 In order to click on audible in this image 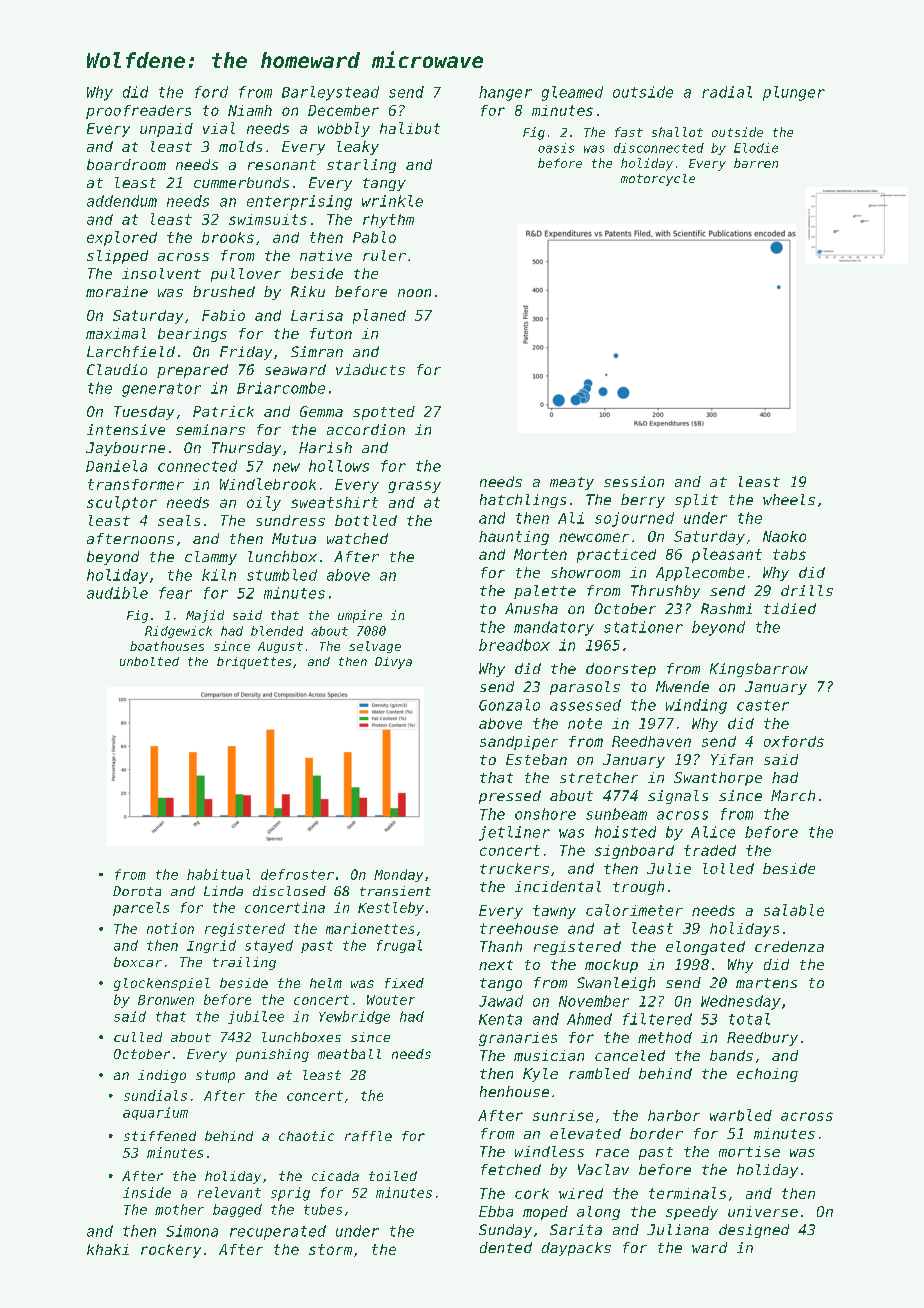, I will do `click(117, 593)`.
